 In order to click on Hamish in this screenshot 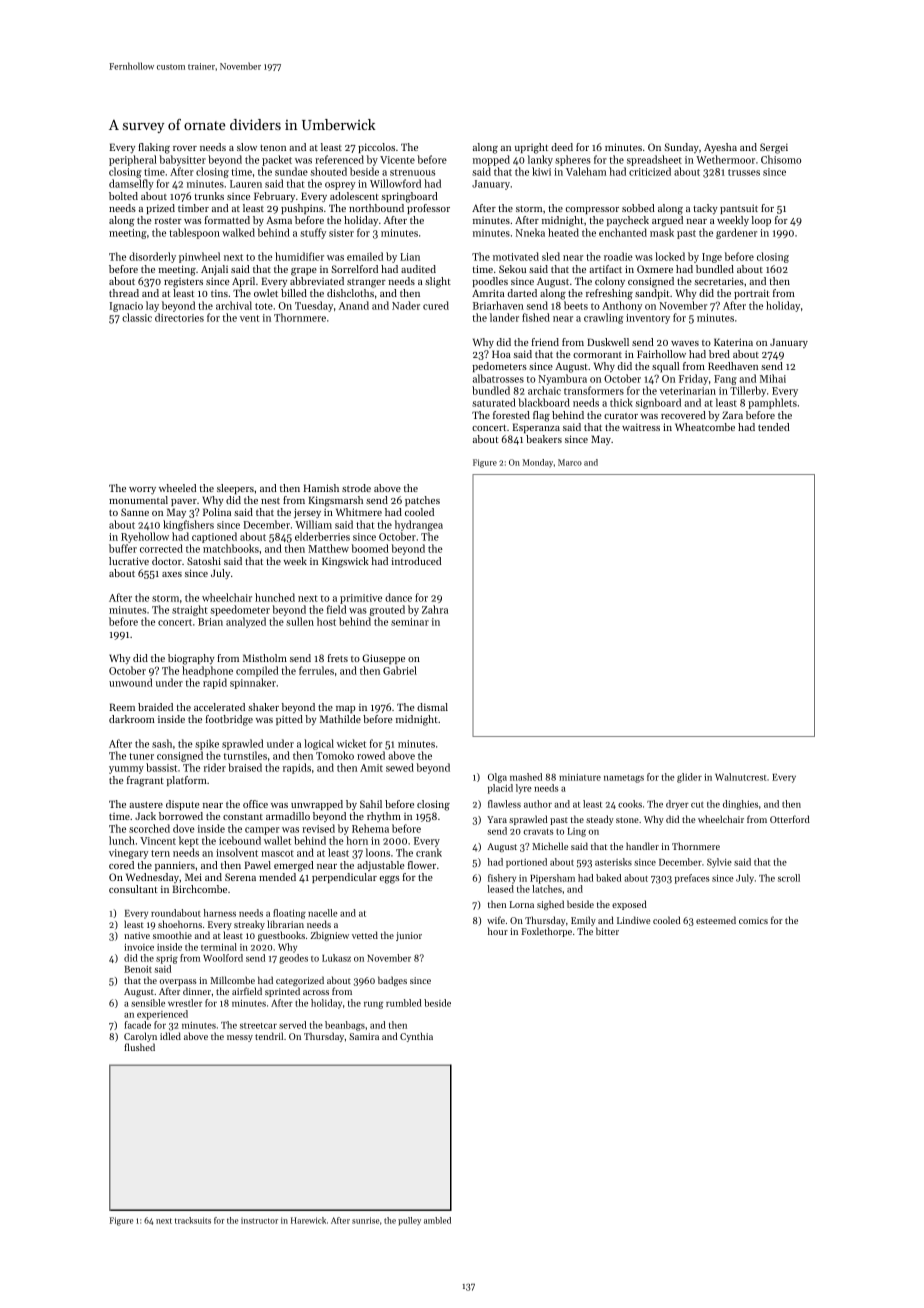, I will do `click(321, 488)`.
